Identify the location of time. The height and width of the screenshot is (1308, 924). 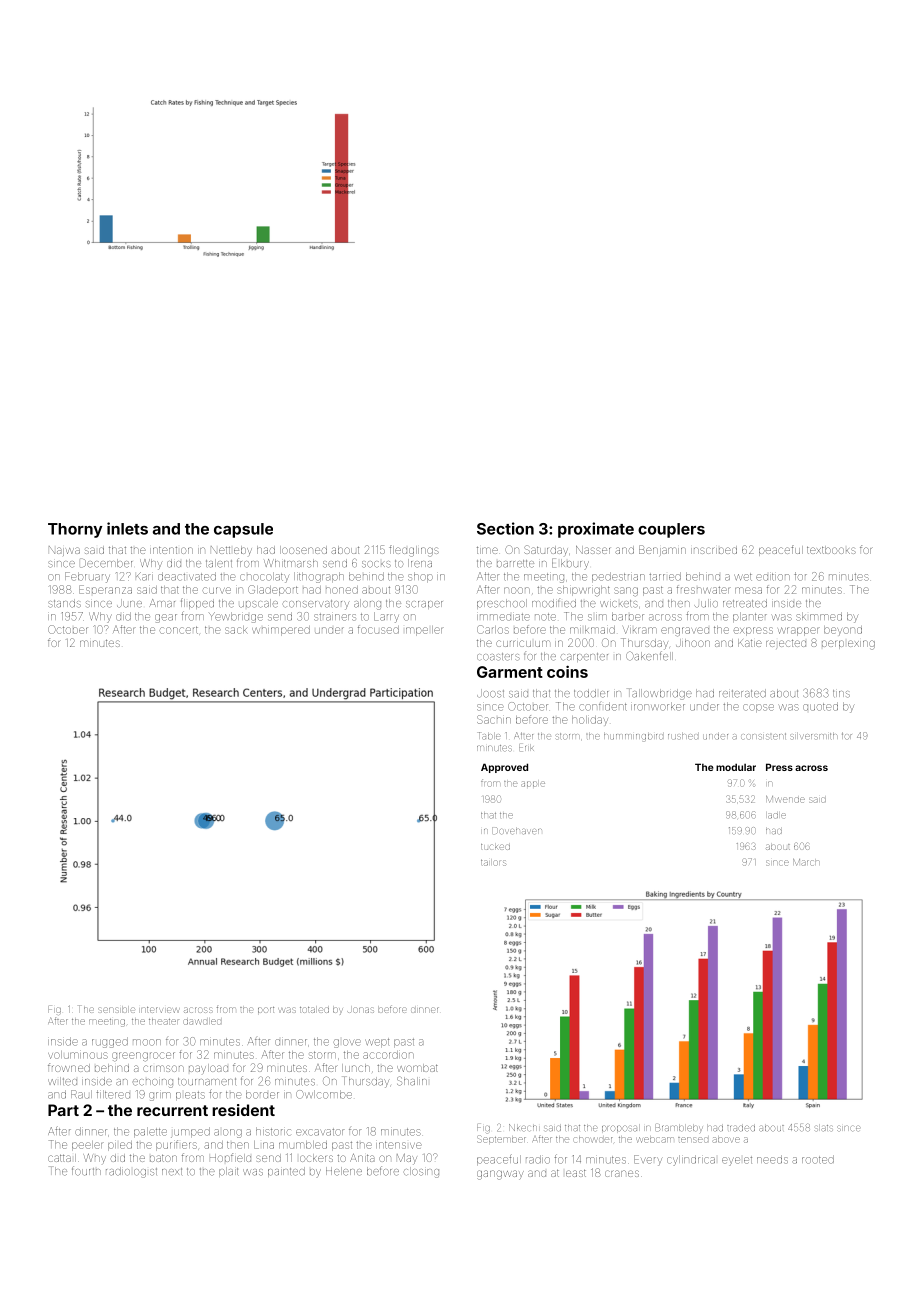
(487, 550).
